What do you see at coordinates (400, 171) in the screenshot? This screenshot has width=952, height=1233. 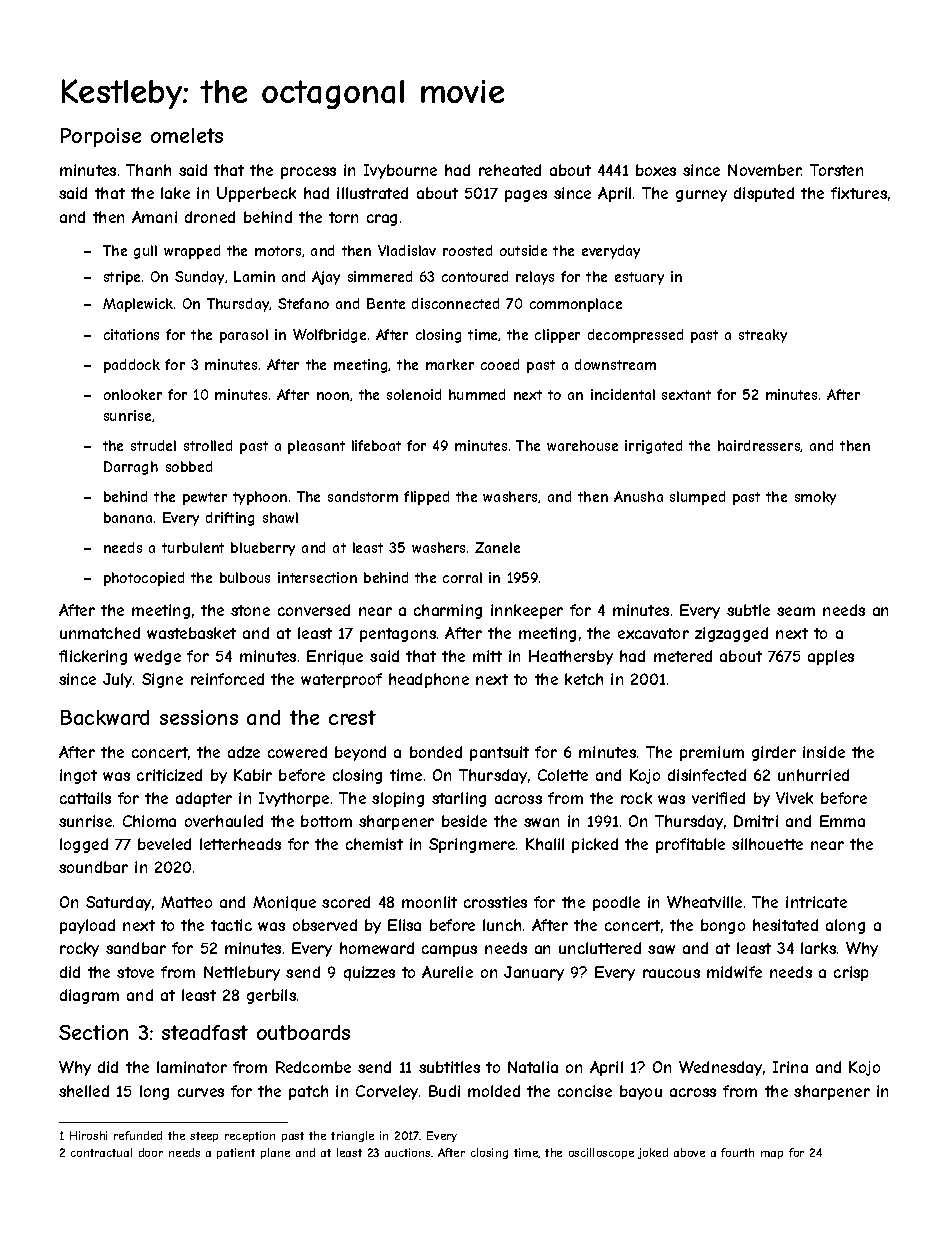 I see `Ivybourne` at bounding box center [400, 171].
